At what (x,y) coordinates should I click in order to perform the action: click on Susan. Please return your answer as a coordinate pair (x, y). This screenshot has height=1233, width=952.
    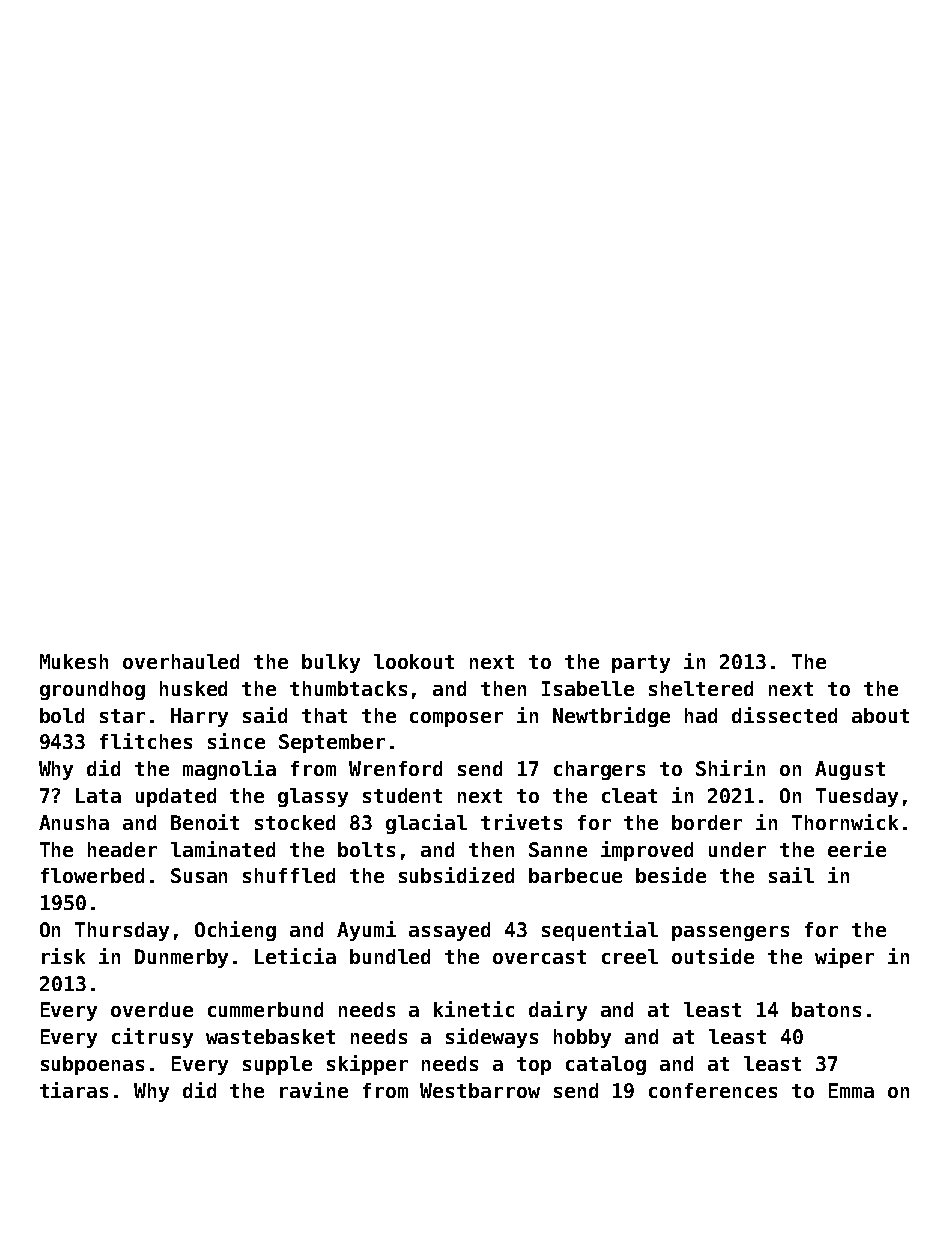
    Looking at the image, I should click on (199, 875).
